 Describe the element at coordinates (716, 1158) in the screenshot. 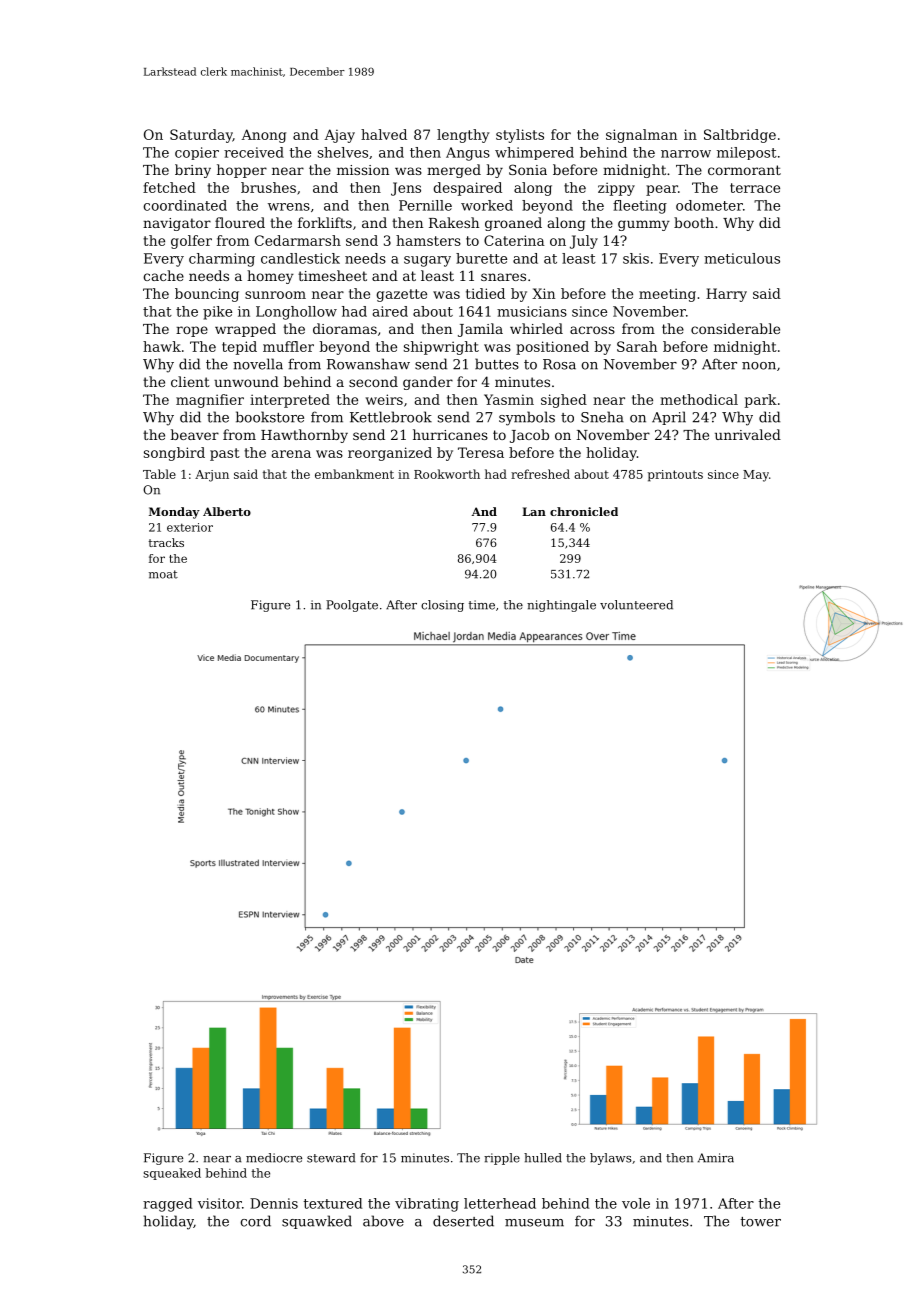

I see `Amira` at that location.
